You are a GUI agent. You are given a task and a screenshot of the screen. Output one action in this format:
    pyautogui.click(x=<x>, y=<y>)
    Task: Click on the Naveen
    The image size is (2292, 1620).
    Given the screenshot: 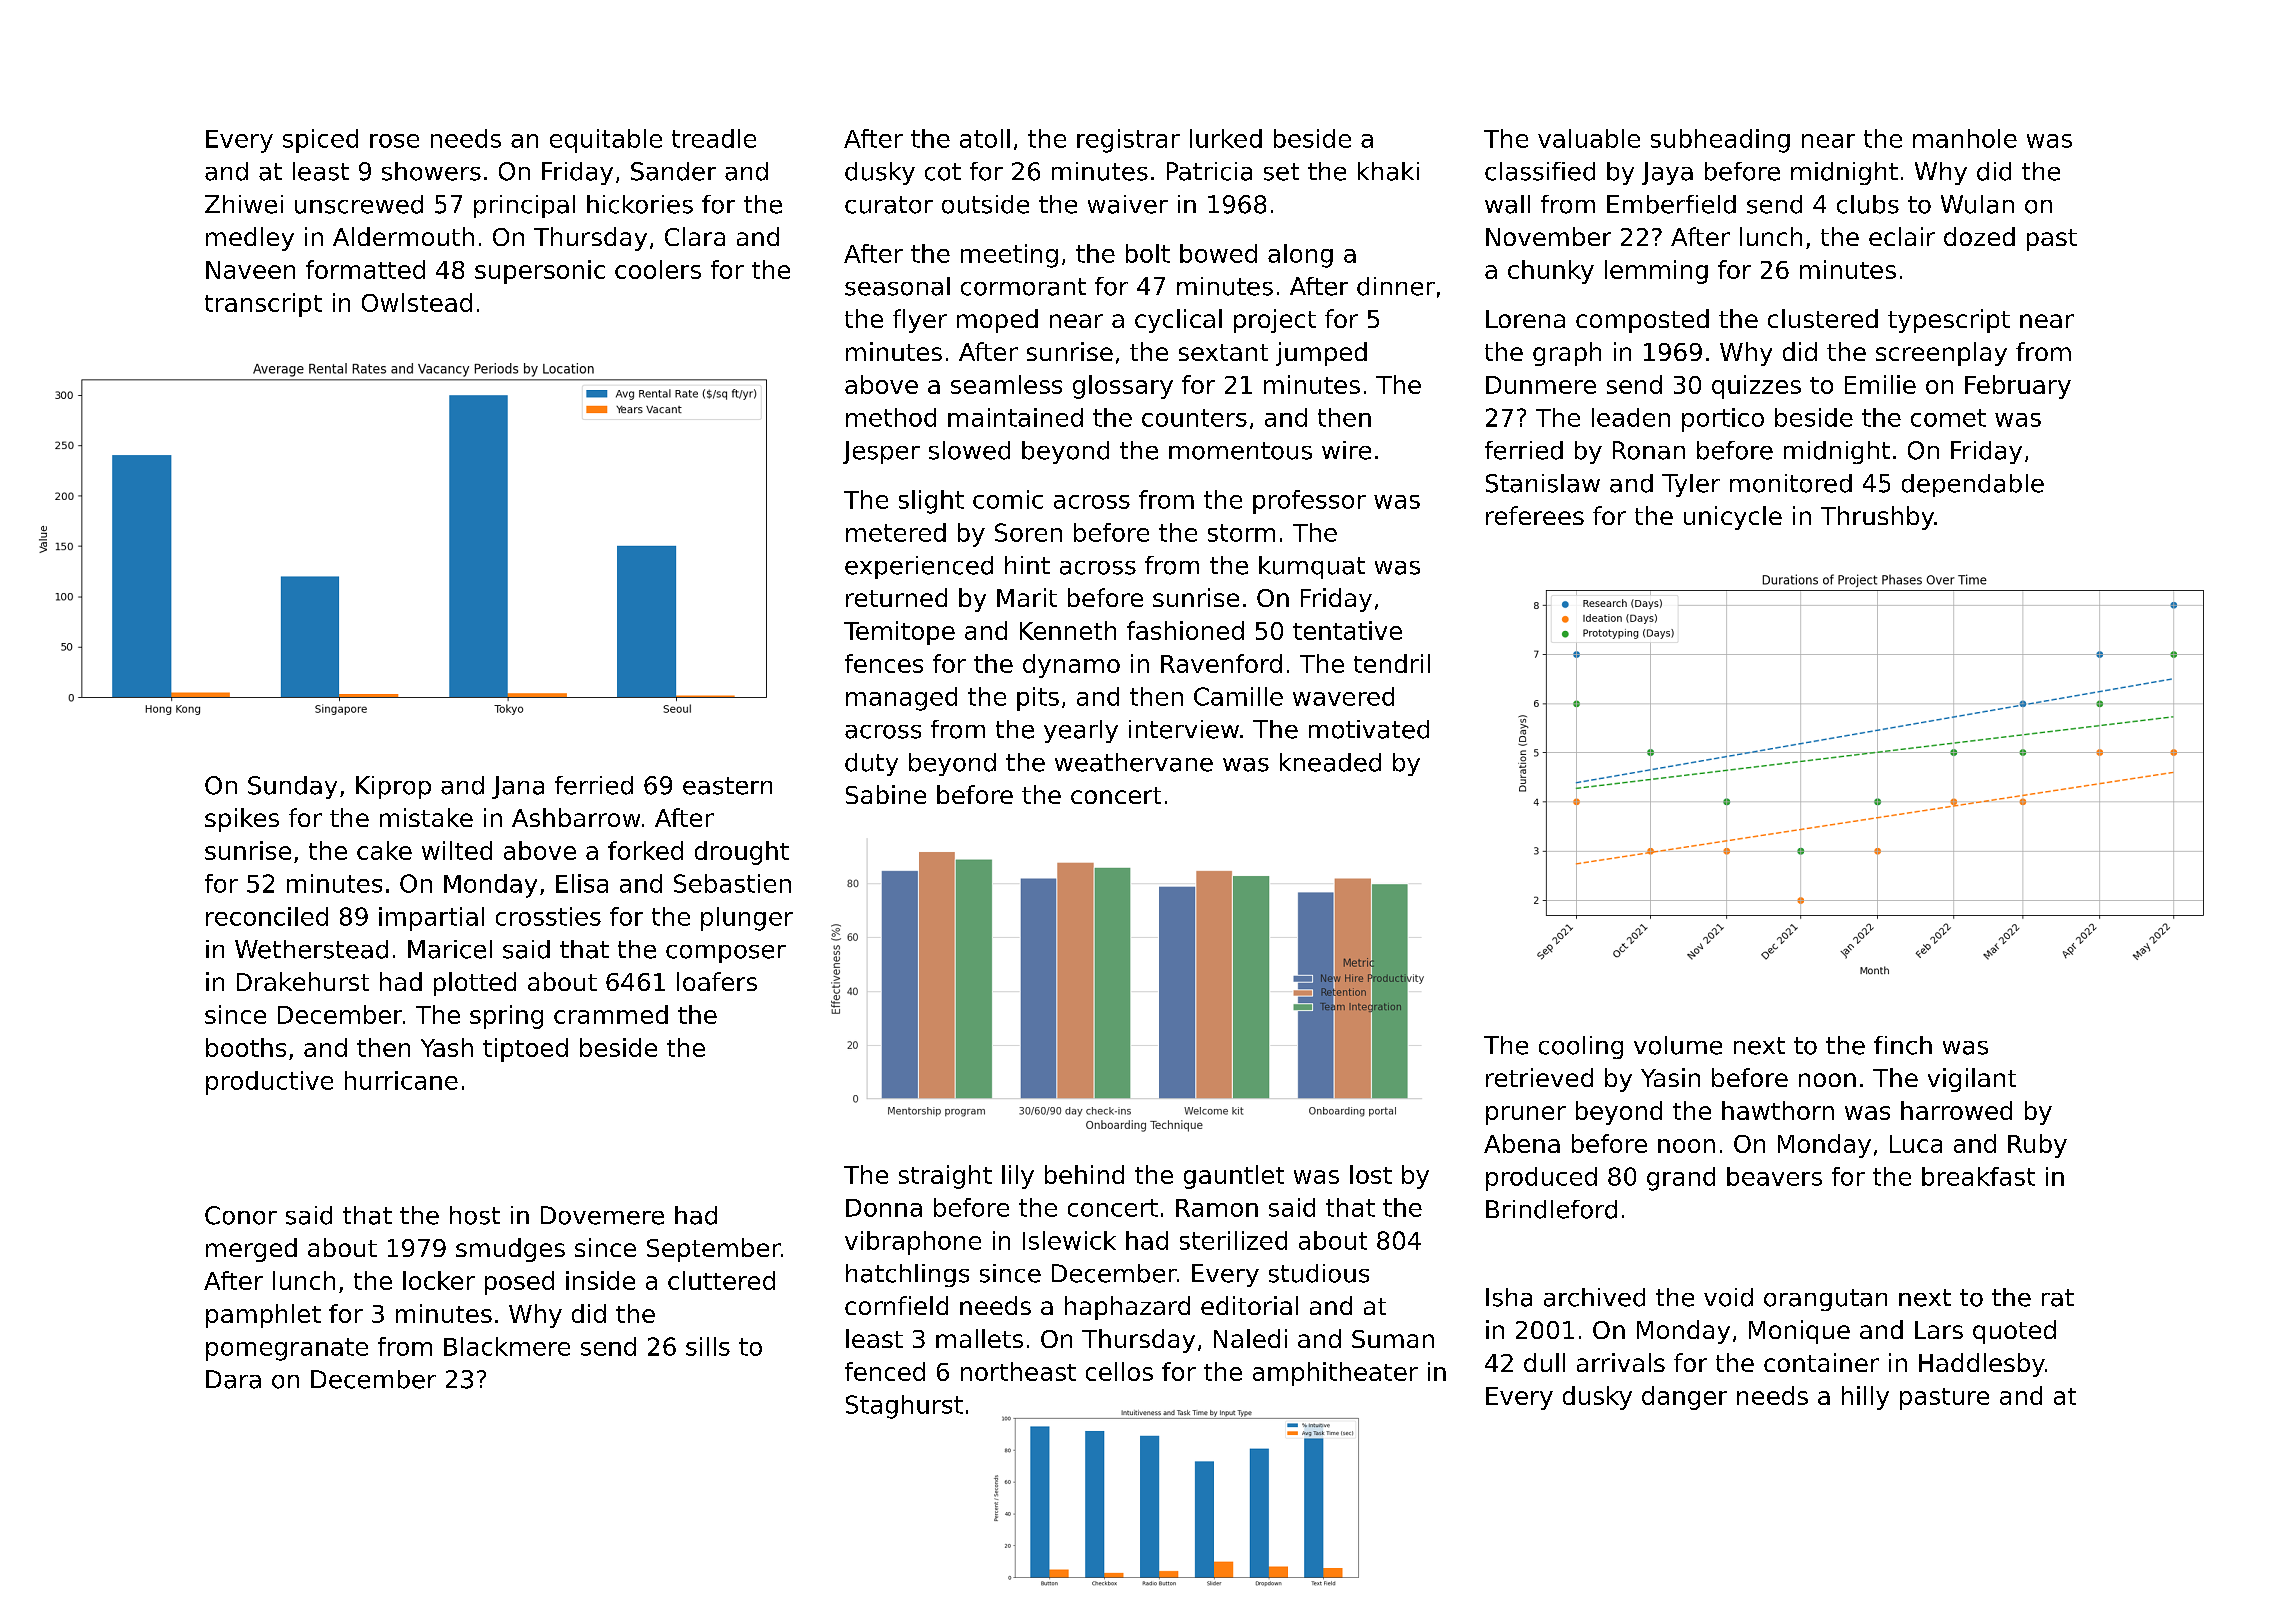 What is the action you would take?
    pyautogui.click(x=250, y=270)
